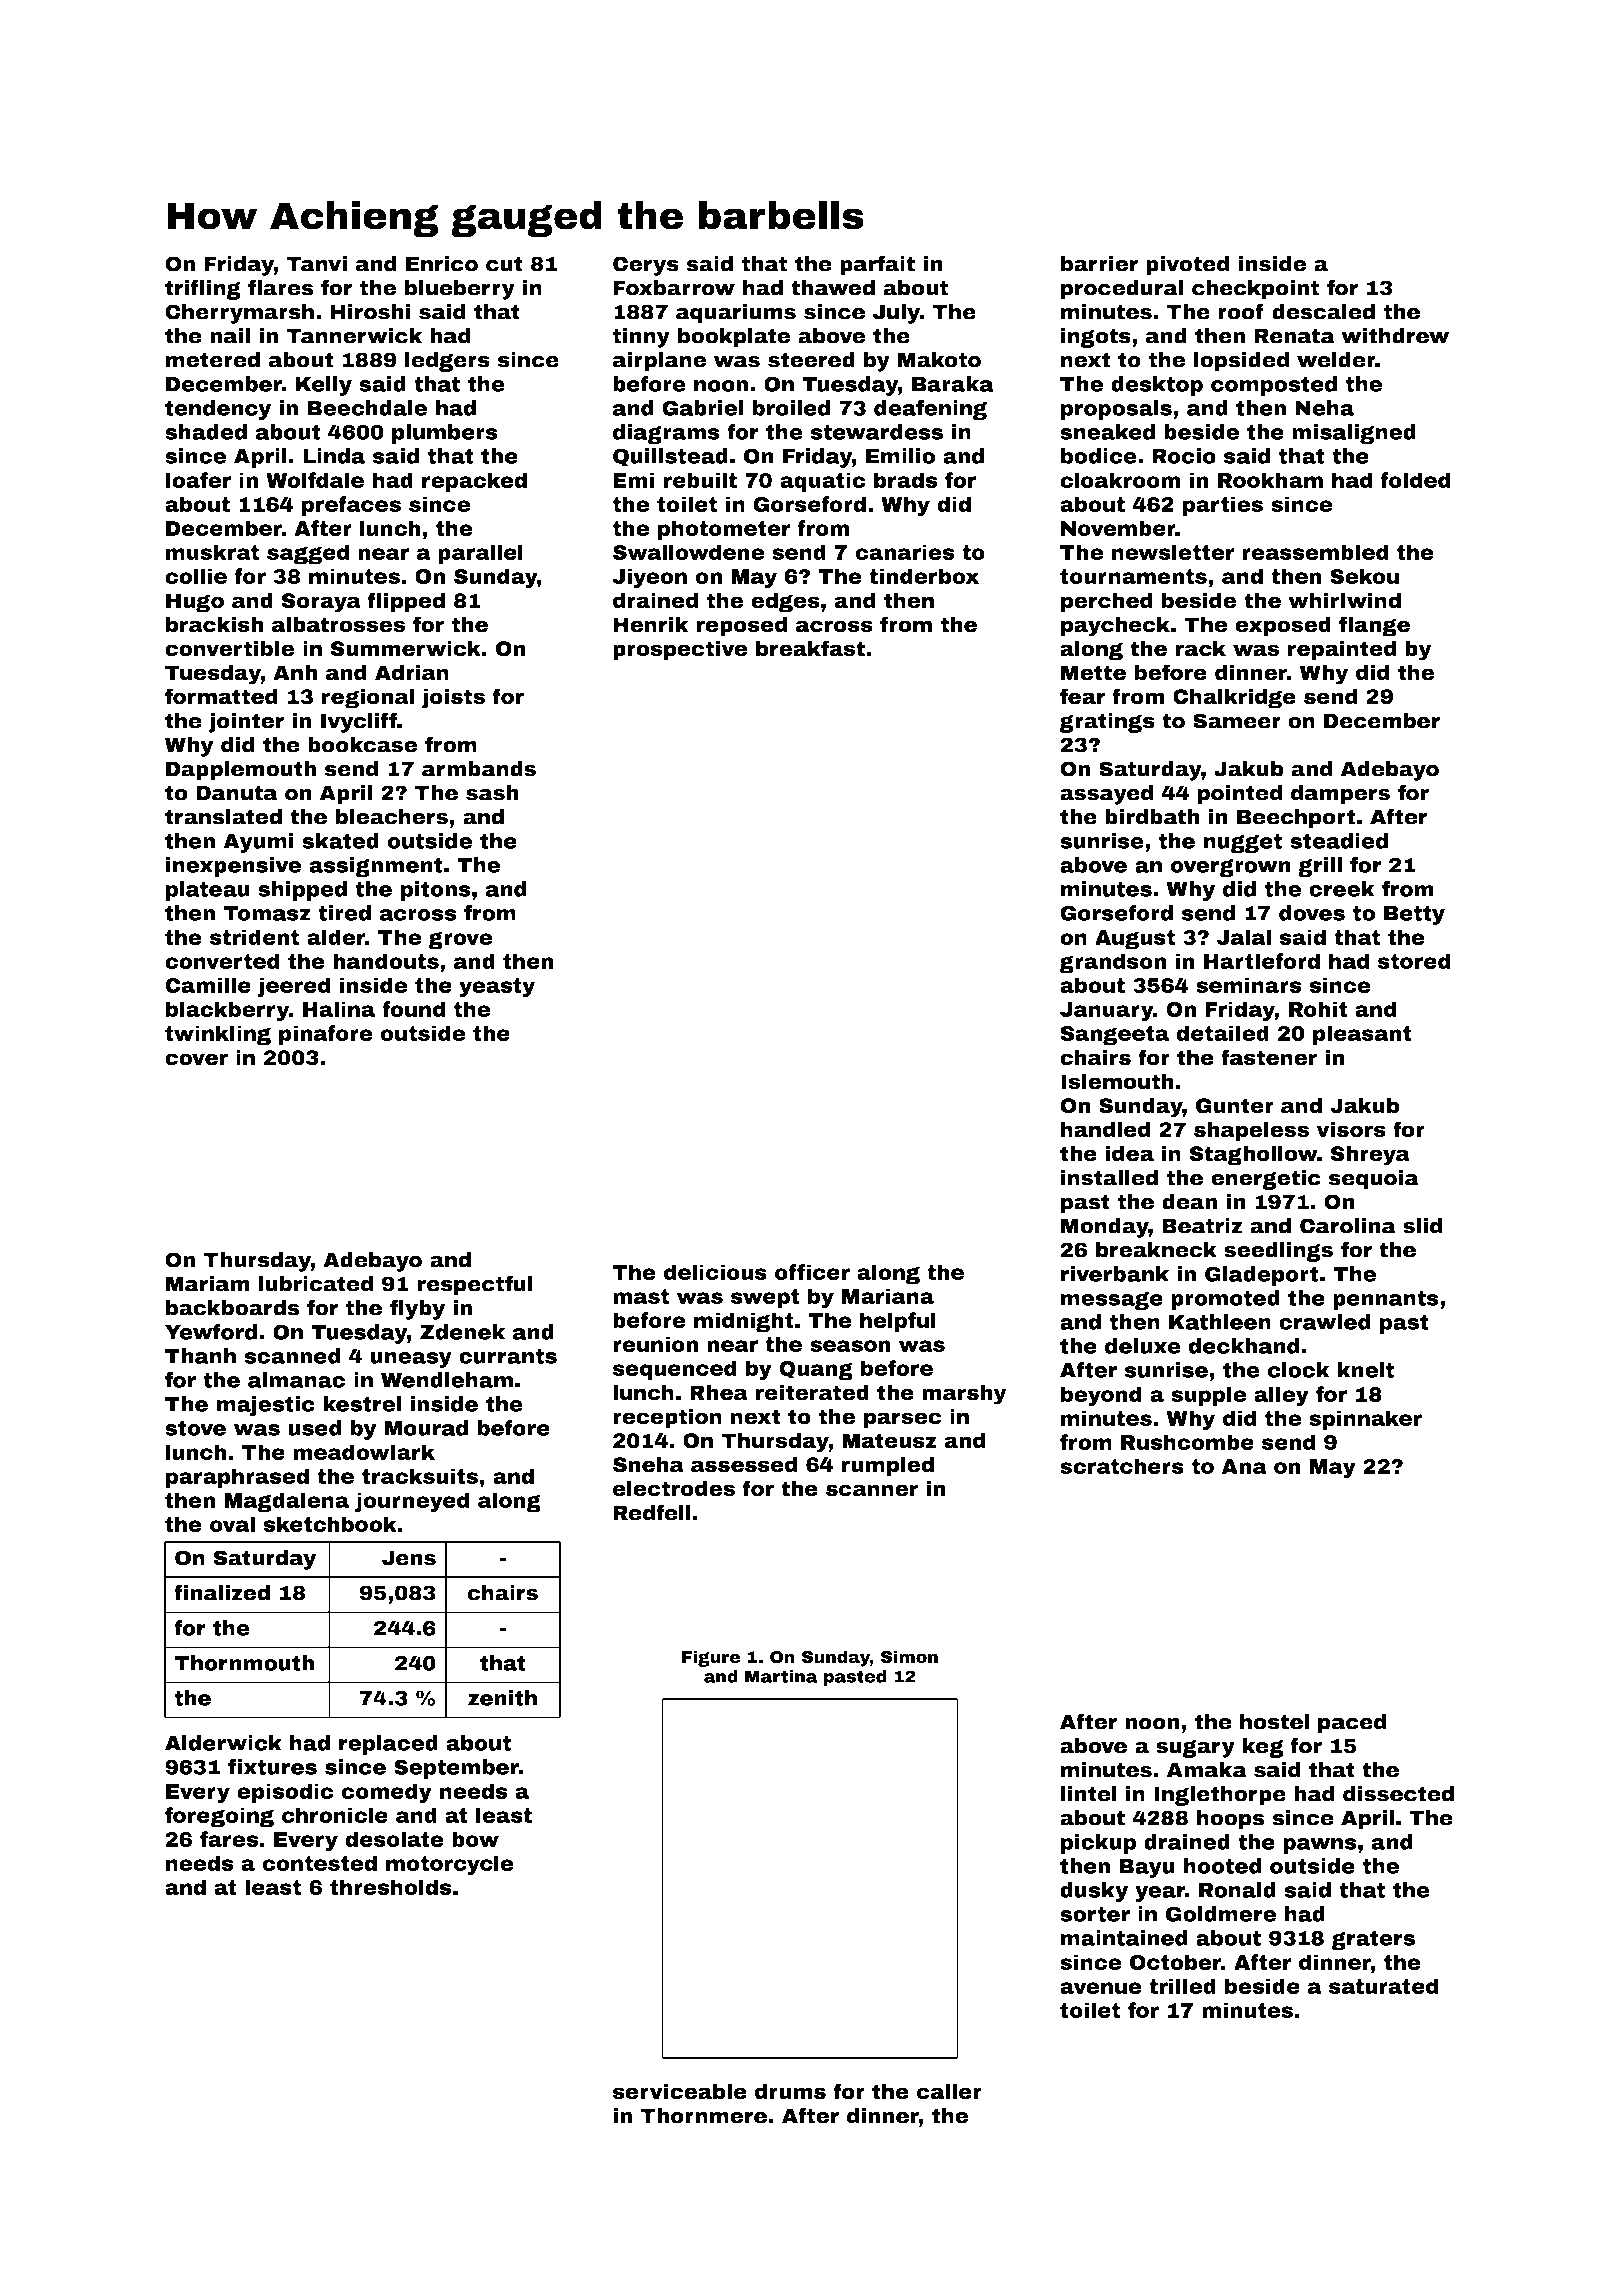 This screenshot has height=2292, width=1620. Describe the element at coordinates (1106, 795) in the screenshot. I see `assayed` at that location.
